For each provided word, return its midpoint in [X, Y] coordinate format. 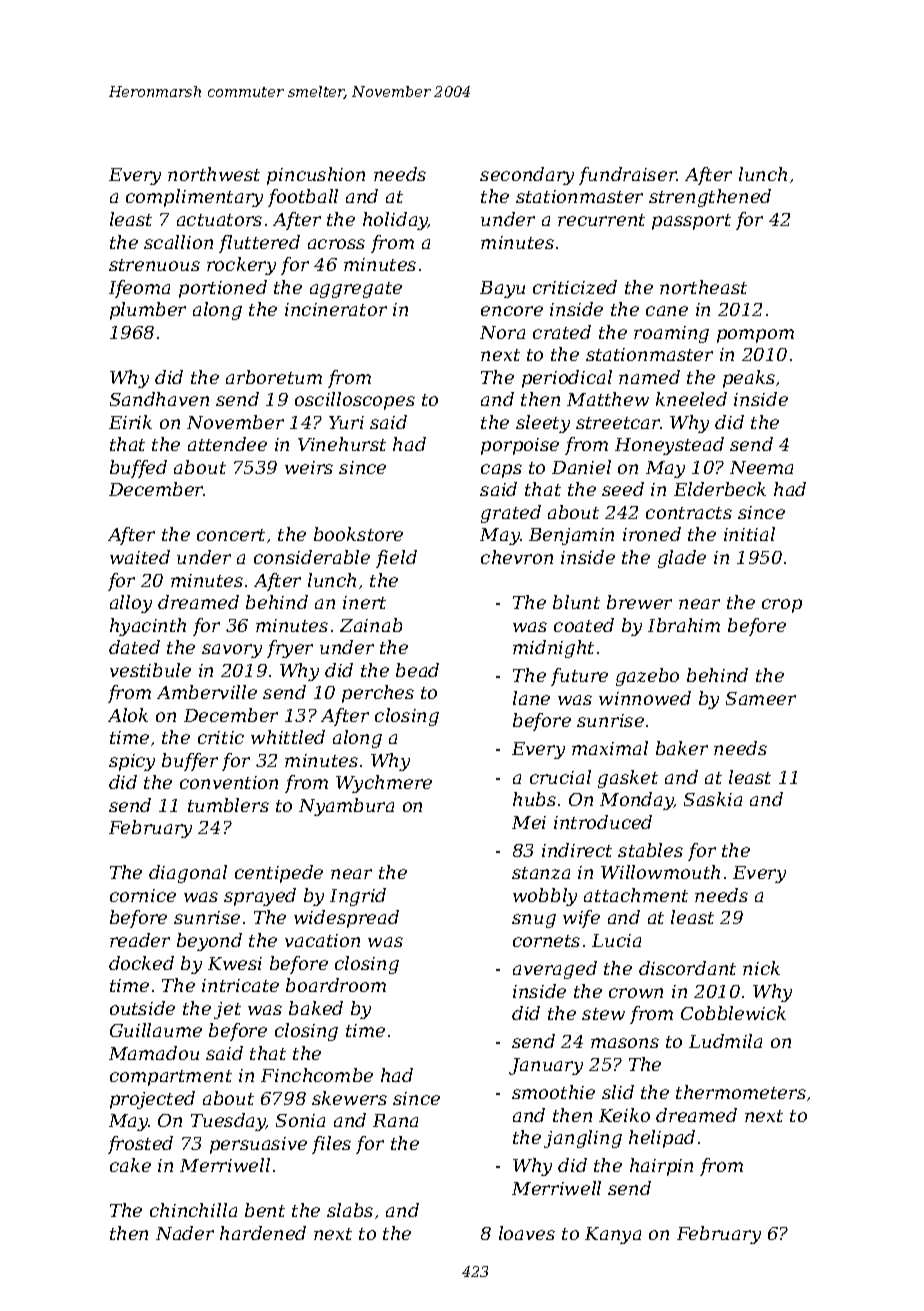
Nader [185, 1233]
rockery [241, 266]
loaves [527, 1233]
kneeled [691, 399]
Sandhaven [159, 399]
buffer [190, 762]
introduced [603, 822]
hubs [534, 799]
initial [749, 534]
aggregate [356, 290]
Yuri [346, 422]
